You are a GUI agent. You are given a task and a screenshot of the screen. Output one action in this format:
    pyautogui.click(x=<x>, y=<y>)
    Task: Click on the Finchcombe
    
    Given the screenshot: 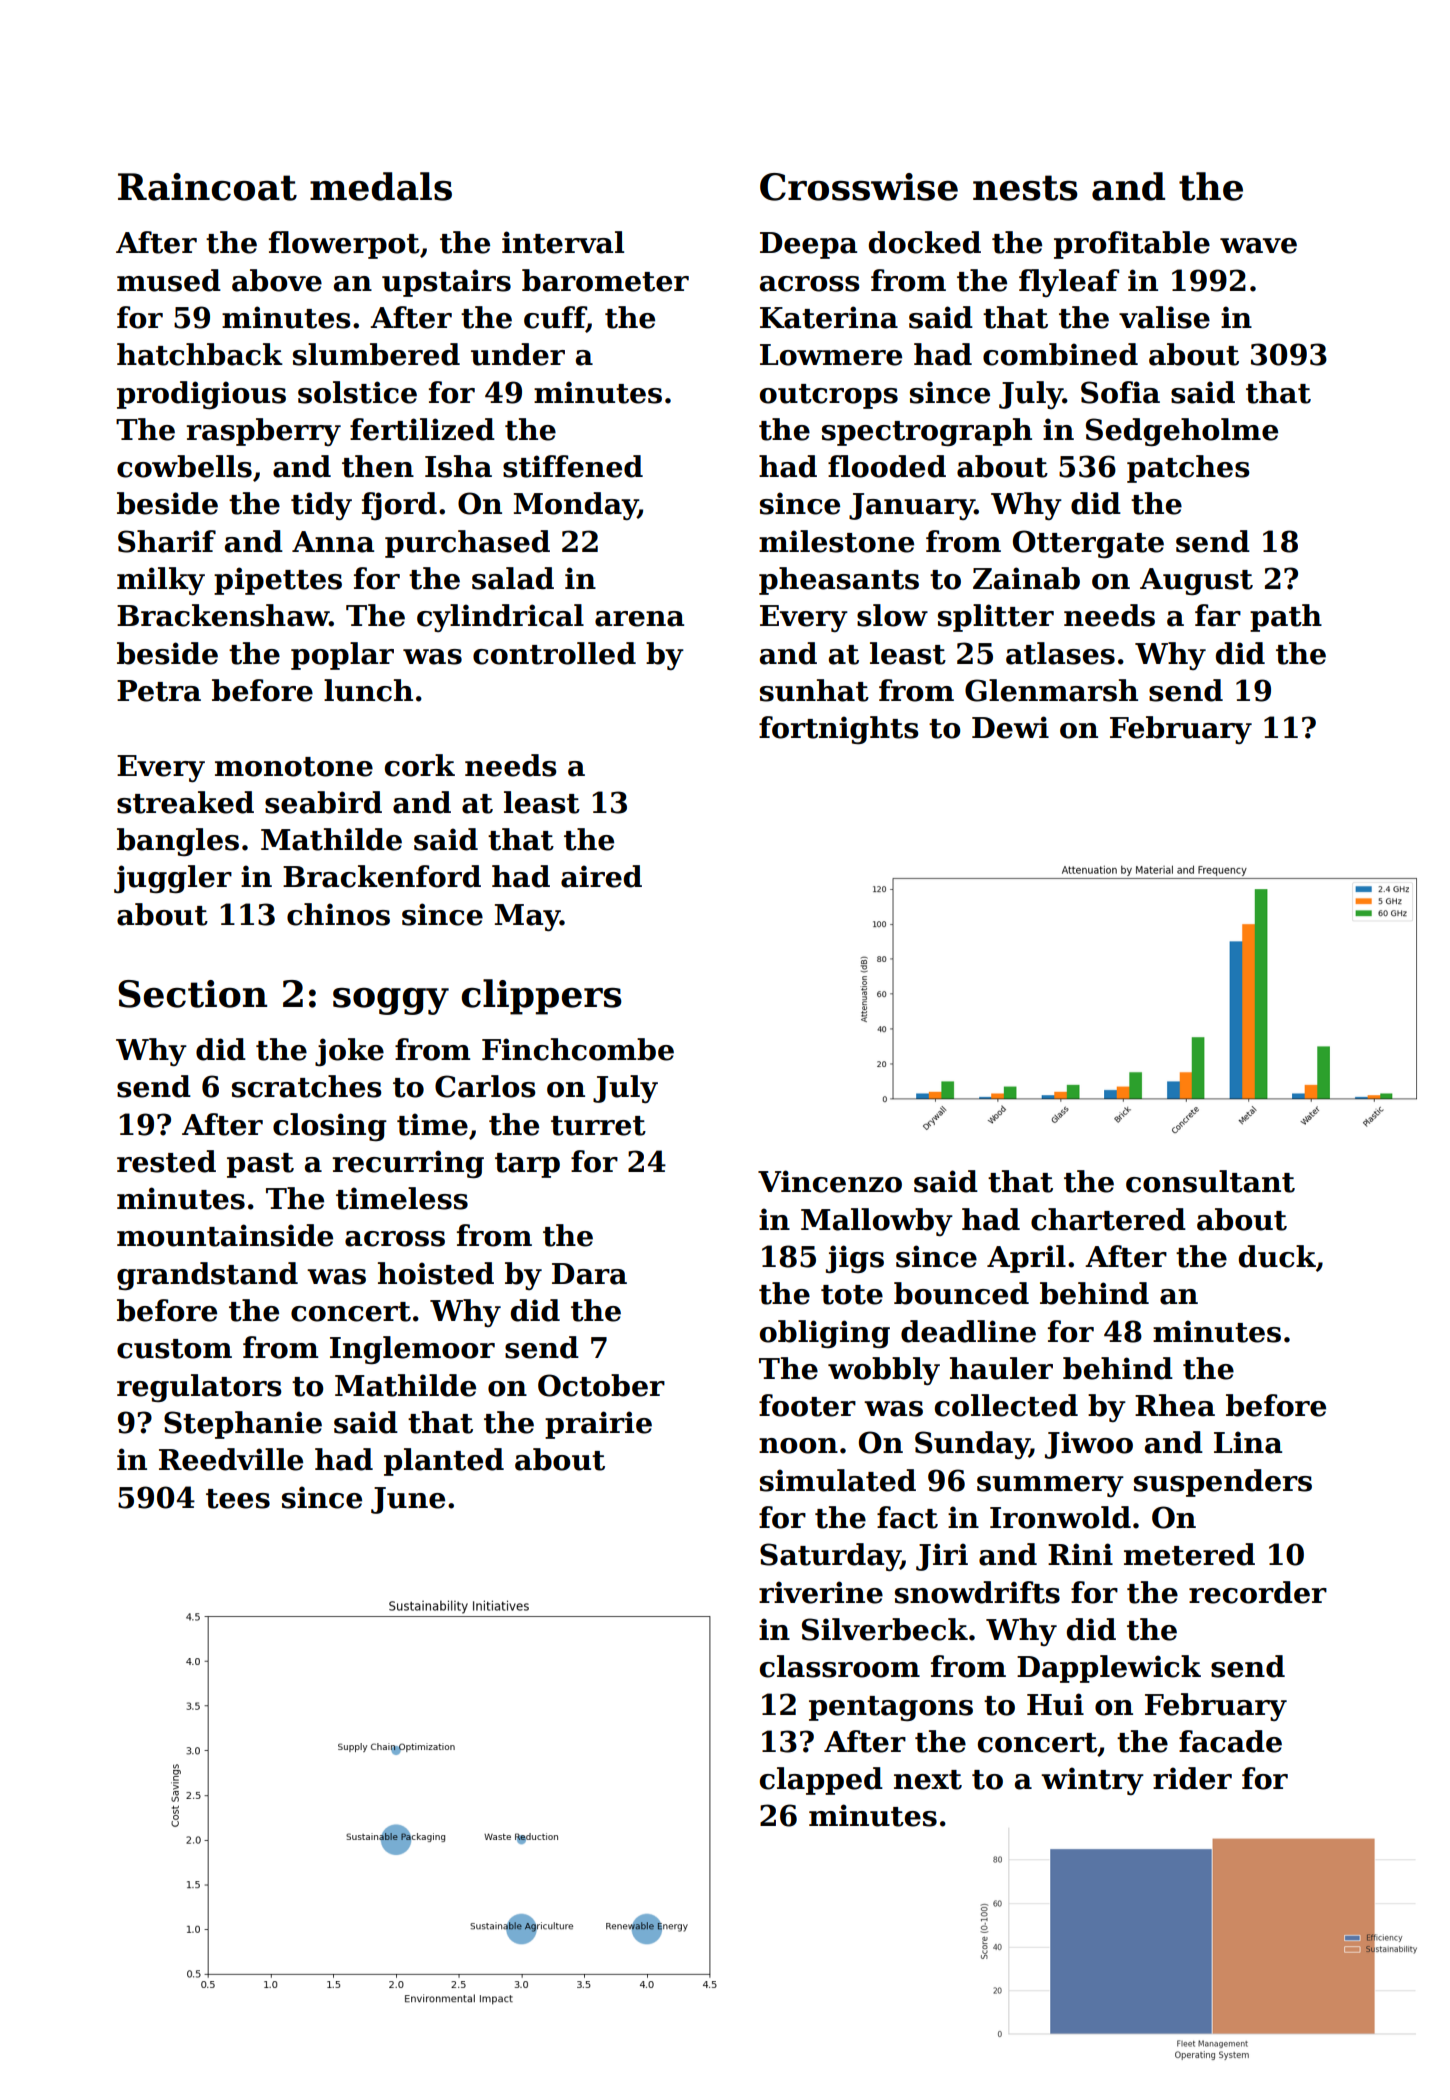 What is the action you would take?
    pyautogui.click(x=578, y=1049)
